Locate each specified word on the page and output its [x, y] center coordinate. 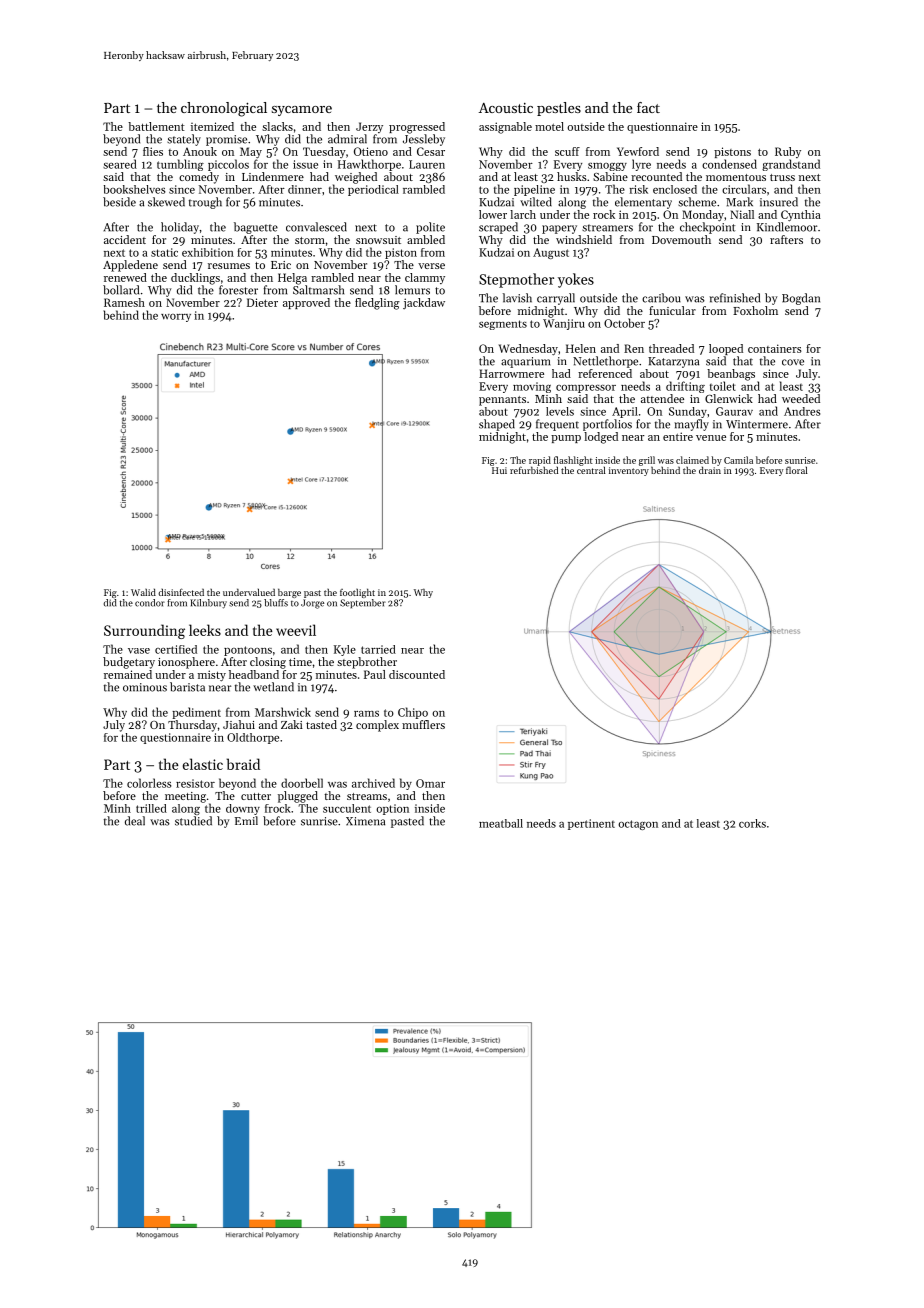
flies [153, 151]
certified [176, 649]
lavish [517, 298]
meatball [501, 823]
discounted [417, 674]
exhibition [208, 252]
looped [726, 349]
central [591, 470]
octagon [638, 825]
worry [176, 318]
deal [135, 821]
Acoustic [506, 108]
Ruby [788, 152]
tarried [378, 649]
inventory [629, 471]
